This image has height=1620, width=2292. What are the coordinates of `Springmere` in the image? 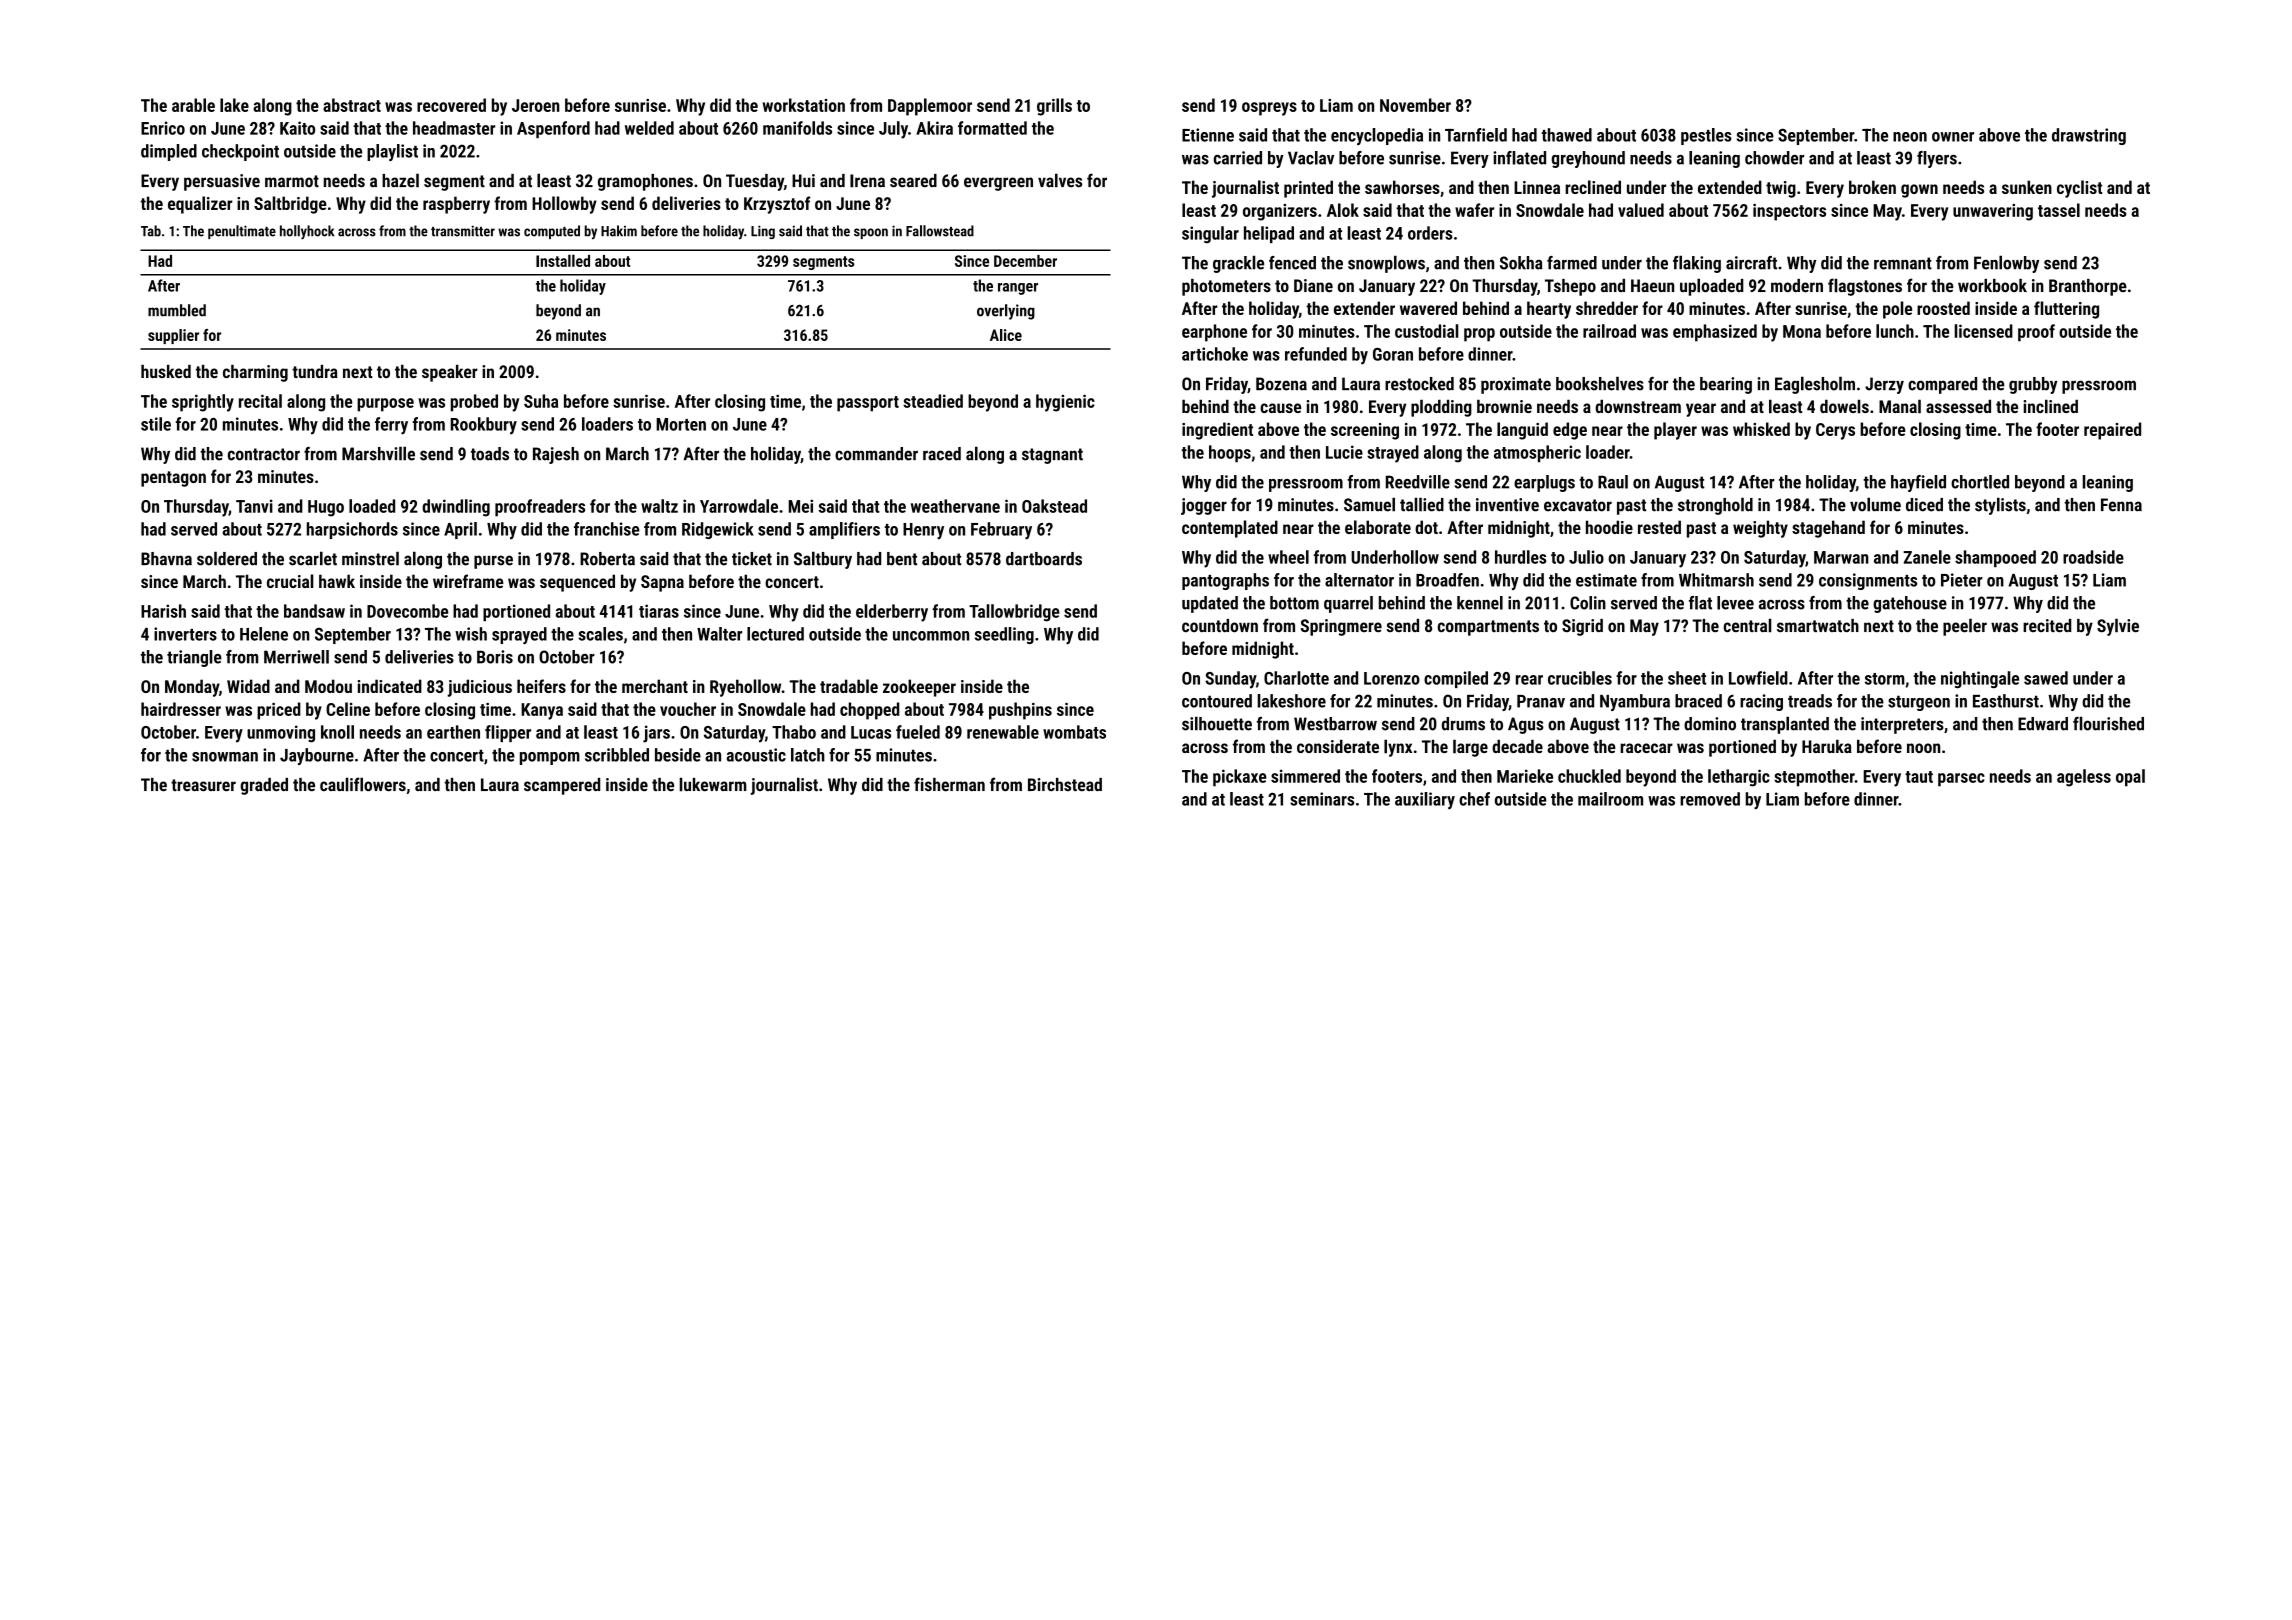 It's located at (1341, 627).
